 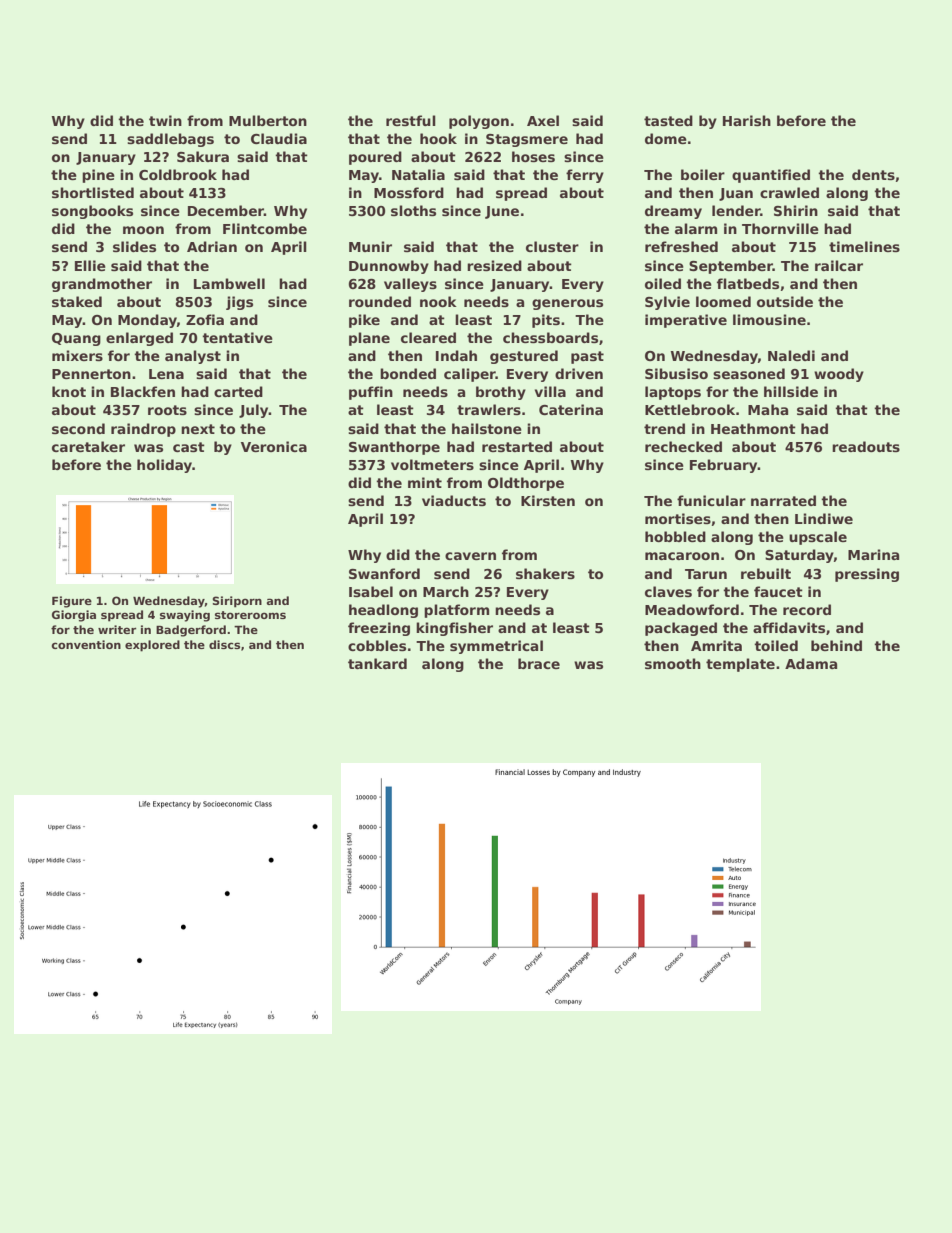 I want to click on Adrian, so click(x=212, y=246).
